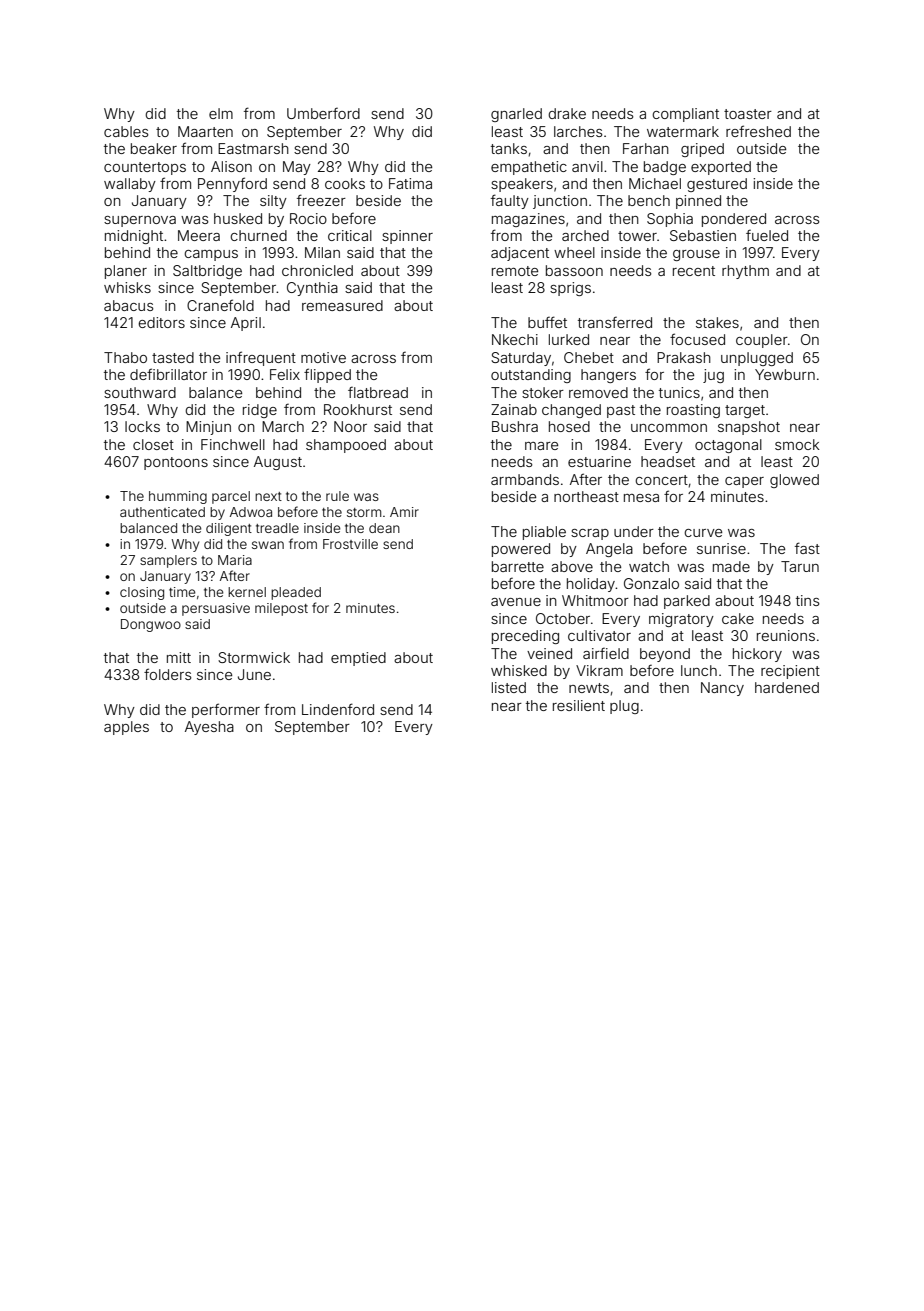 Image resolution: width=924 pixels, height=1311 pixels. What do you see at coordinates (140, 221) in the screenshot?
I see `supernova` at bounding box center [140, 221].
